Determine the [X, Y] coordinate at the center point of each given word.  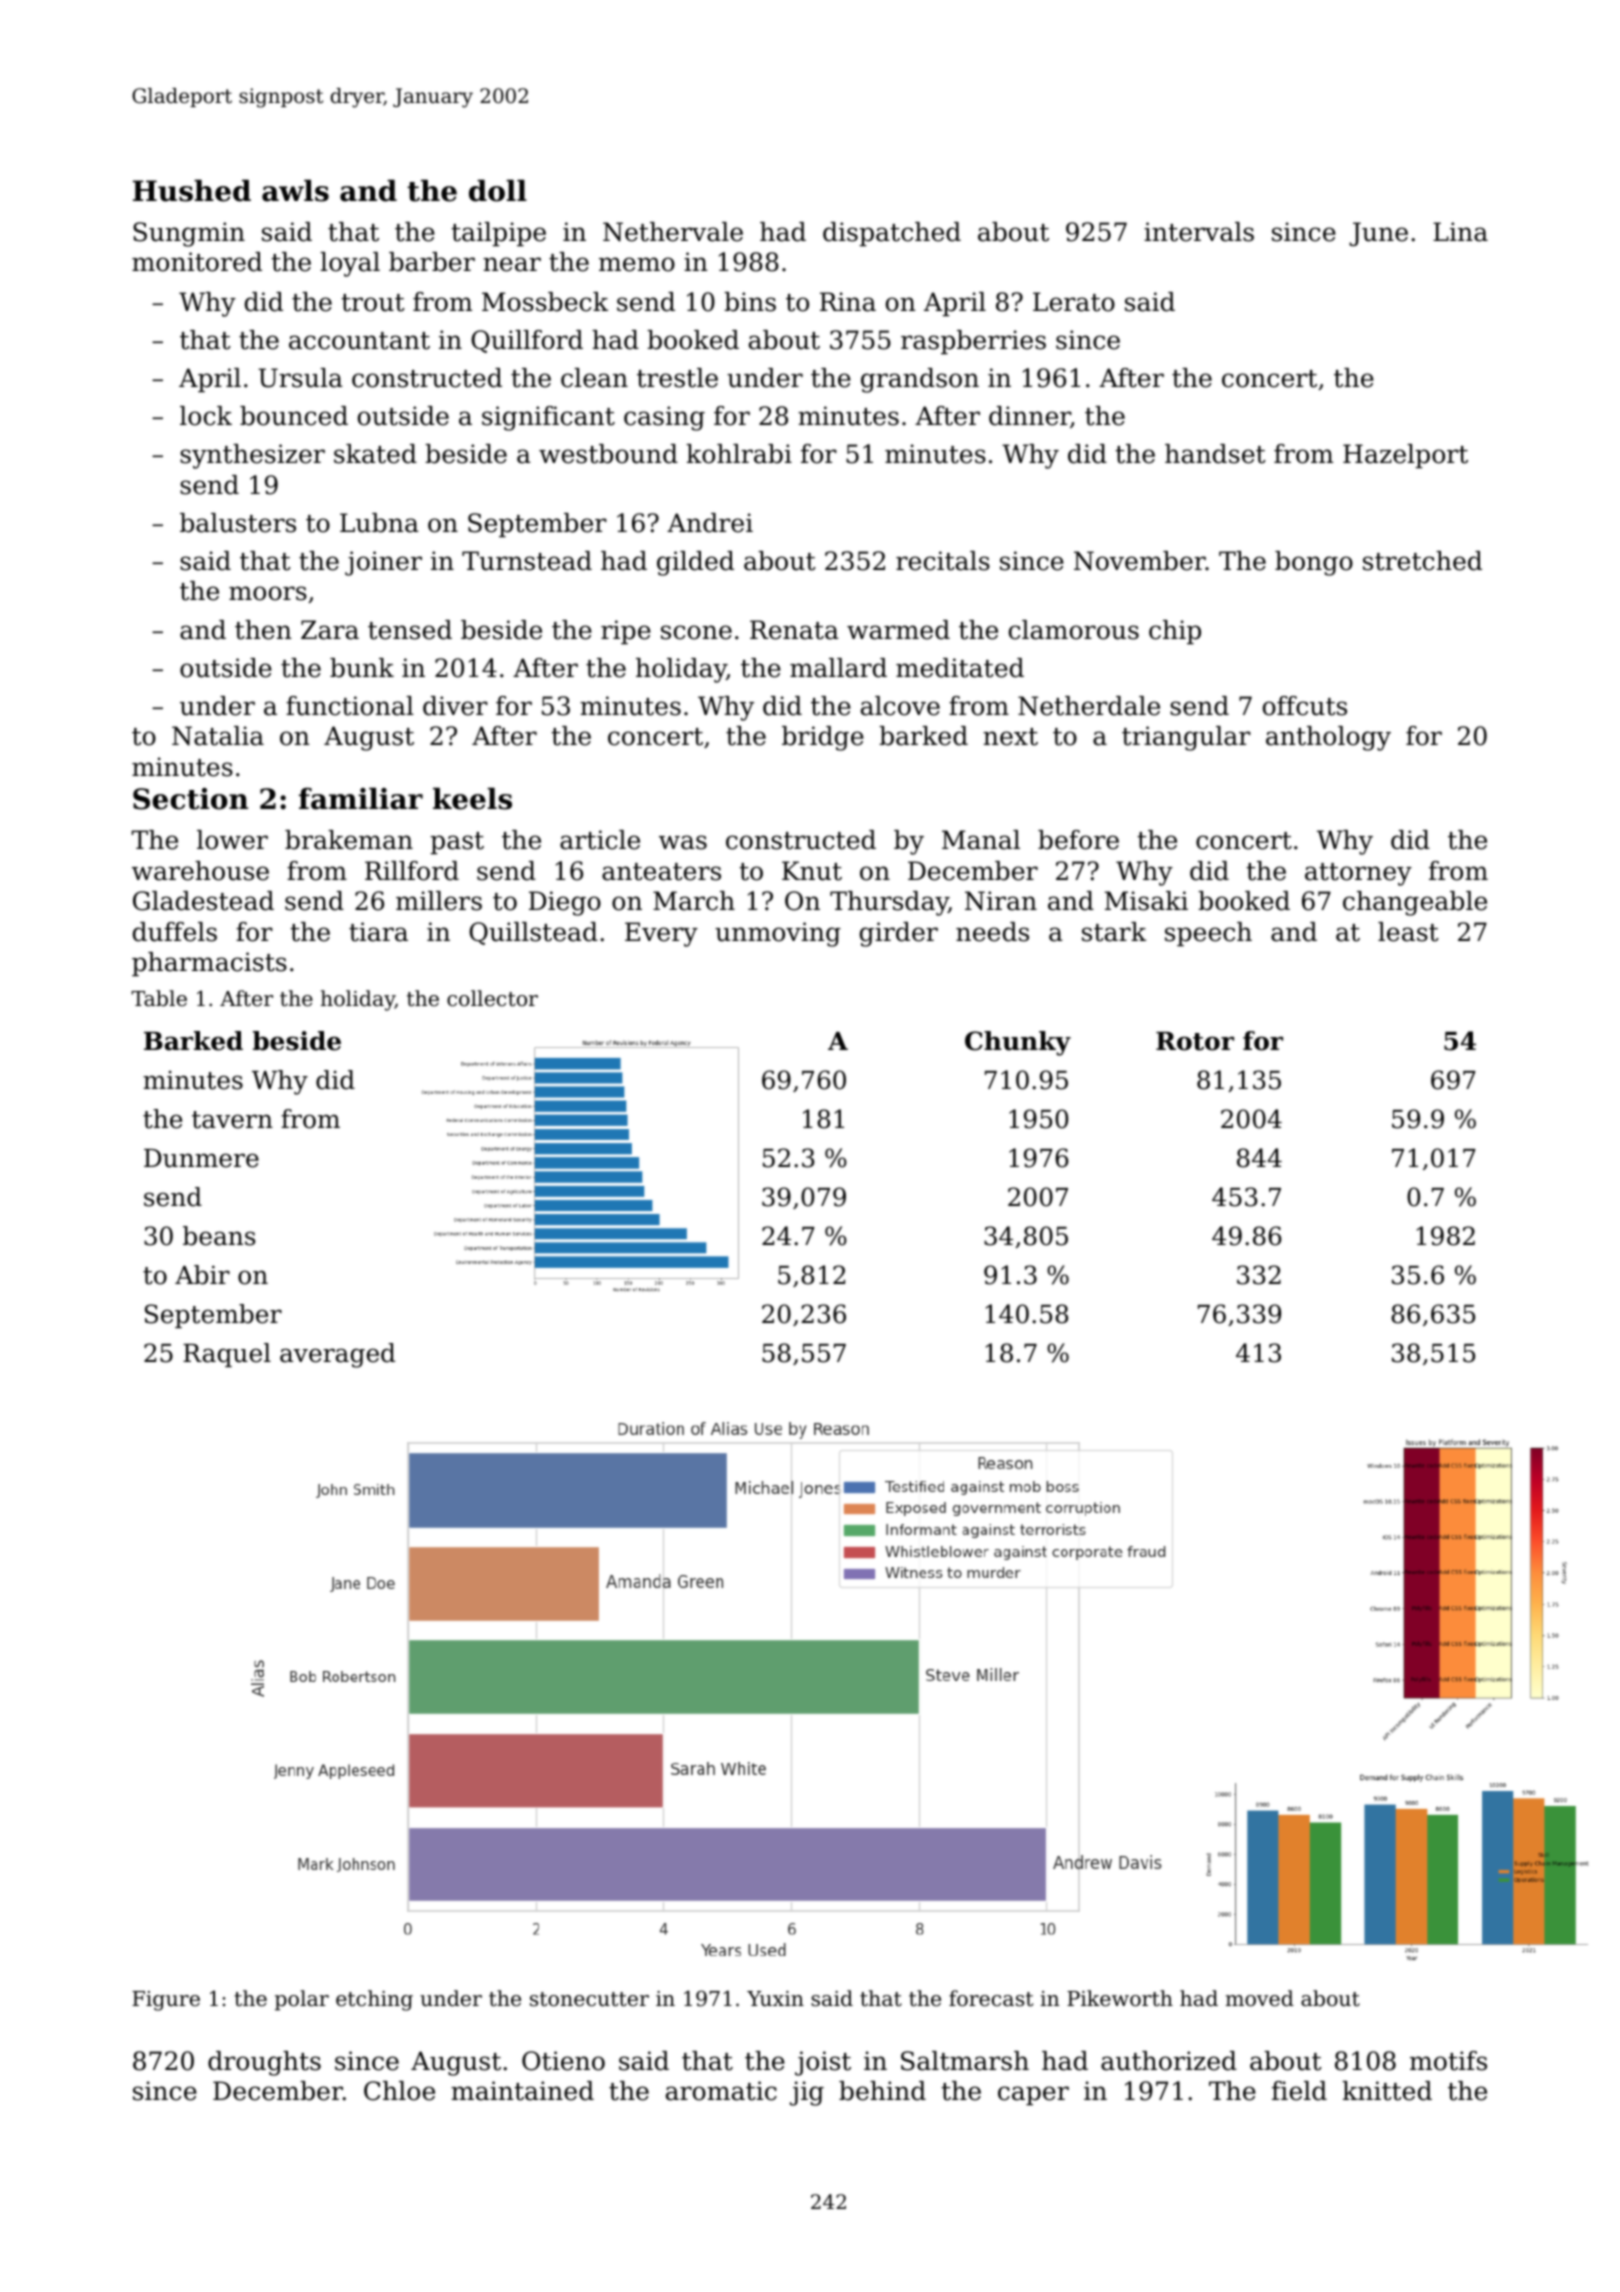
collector [492, 998]
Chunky [1018, 1043]
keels [472, 798]
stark [1114, 932]
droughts [264, 2063]
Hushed [192, 190]
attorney [1358, 874]
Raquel [227, 1355]
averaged [337, 1355]
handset [1215, 454]
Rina [848, 302]
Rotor [1195, 1041]
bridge [823, 738]
